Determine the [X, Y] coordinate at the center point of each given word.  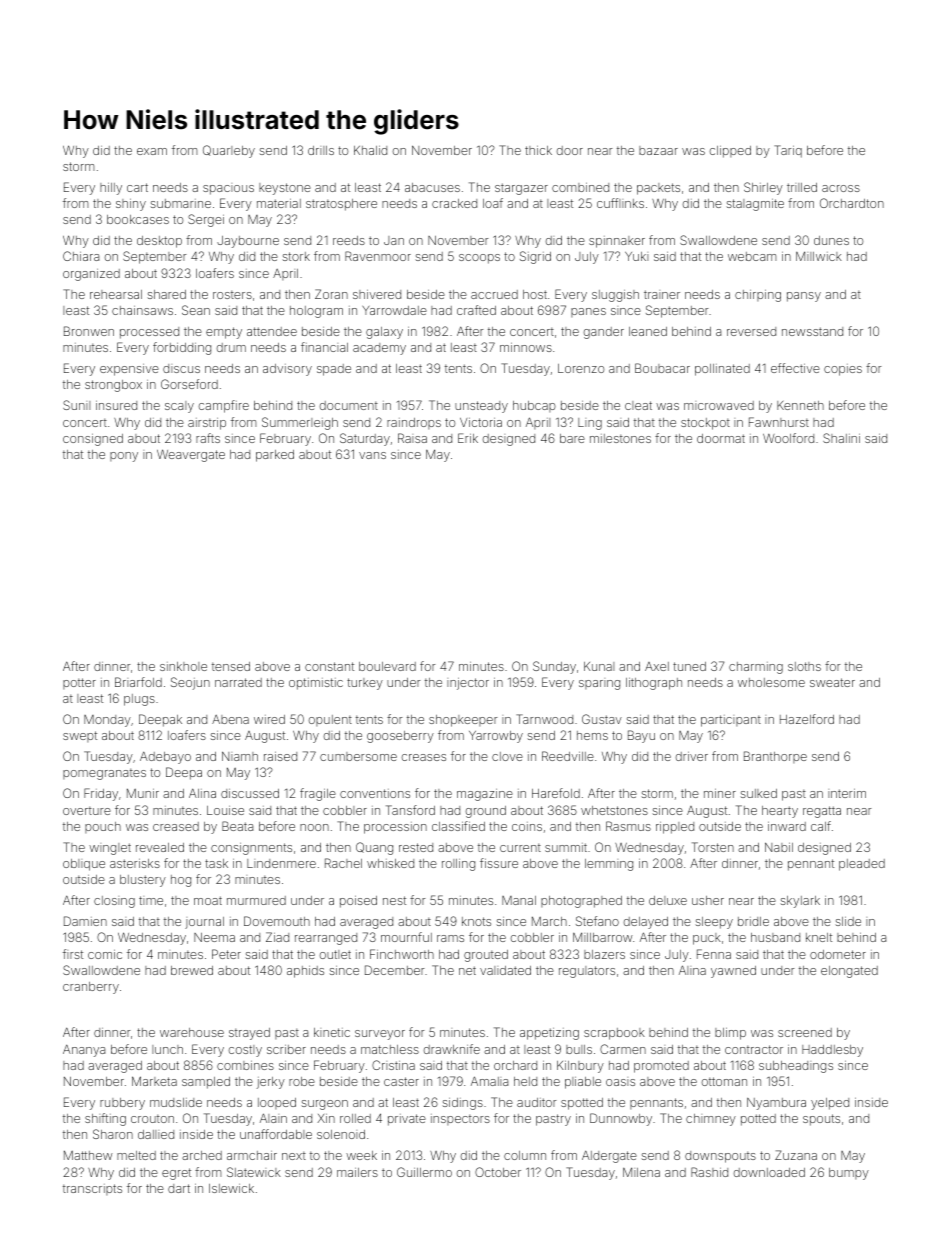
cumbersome [358, 756]
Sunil [76, 405]
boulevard [387, 666]
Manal [519, 900]
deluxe [668, 900]
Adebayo [165, 758]
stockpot [705, 424]
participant [731, 721]
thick [538, 150]
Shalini [841, 438]
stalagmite [755, 205]
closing [114, 902]
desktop [159, 242]
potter [79, 683]
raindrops [414, 423]
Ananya [84, 1051]
